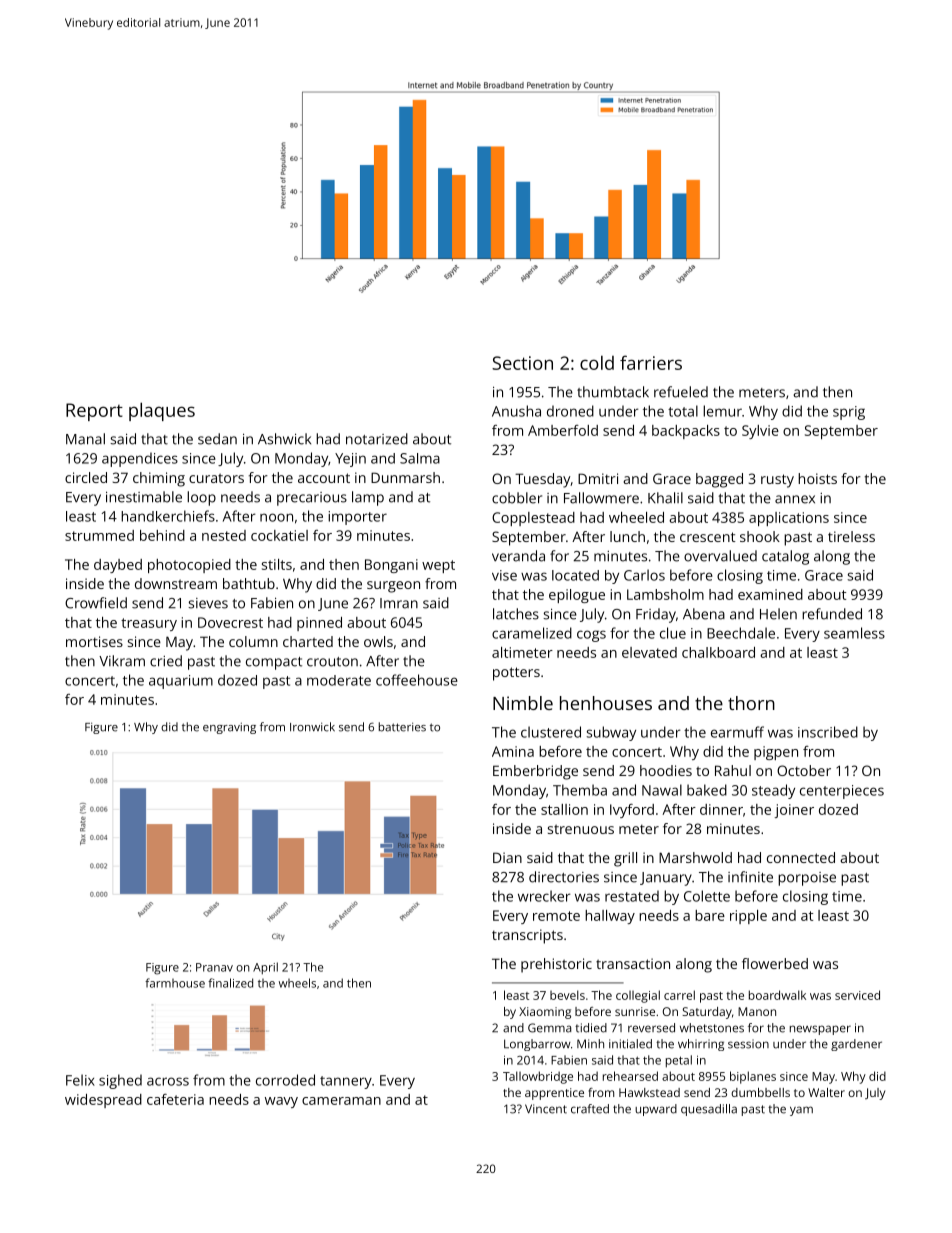 This screenshot has width=952, height=1233. I want to click on engraving, so click(229, 728).
